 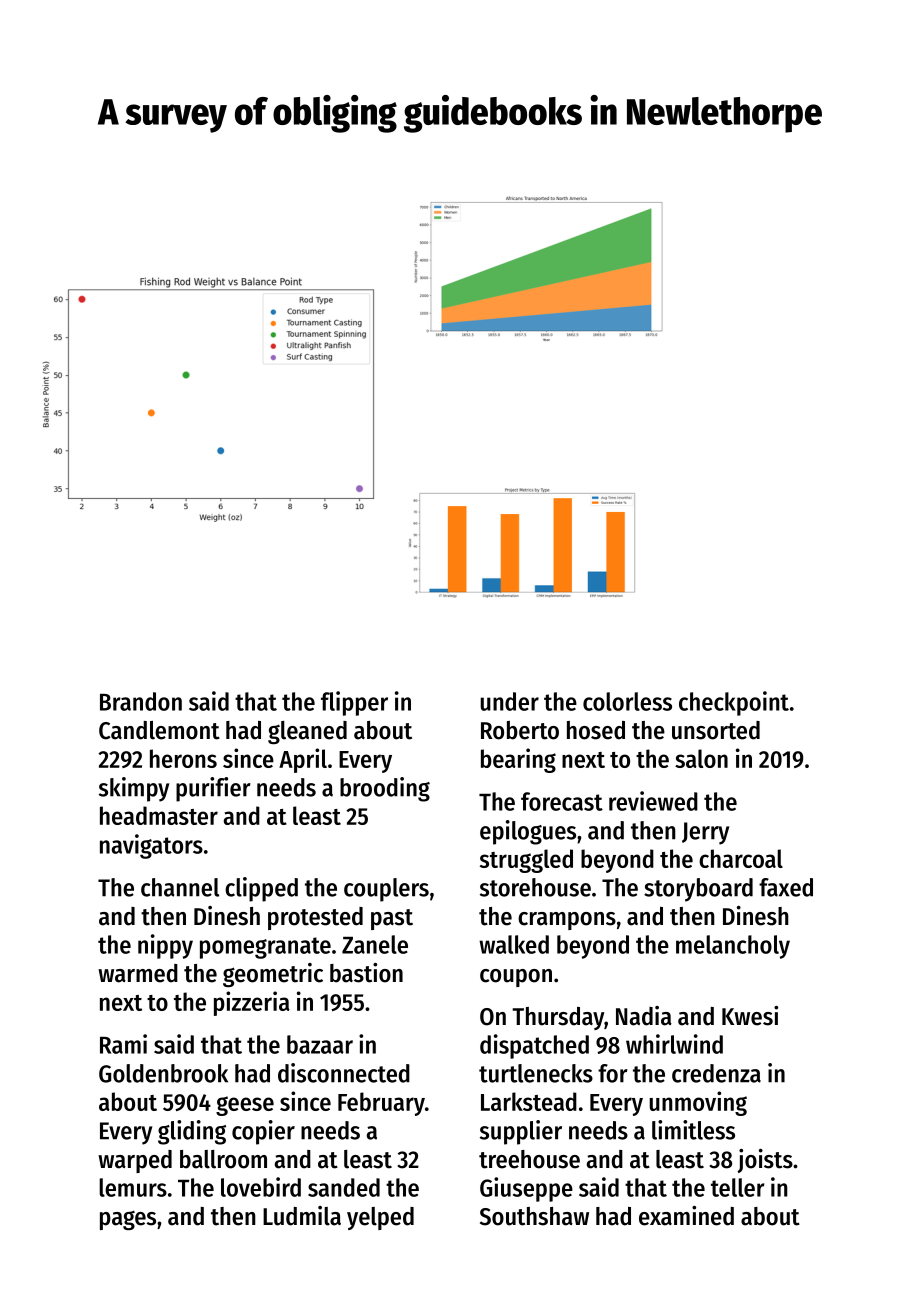 What do you see at coordinates (716, 730) in the screenshot?
I see `unsorted` at bounding box center [716, 730].
